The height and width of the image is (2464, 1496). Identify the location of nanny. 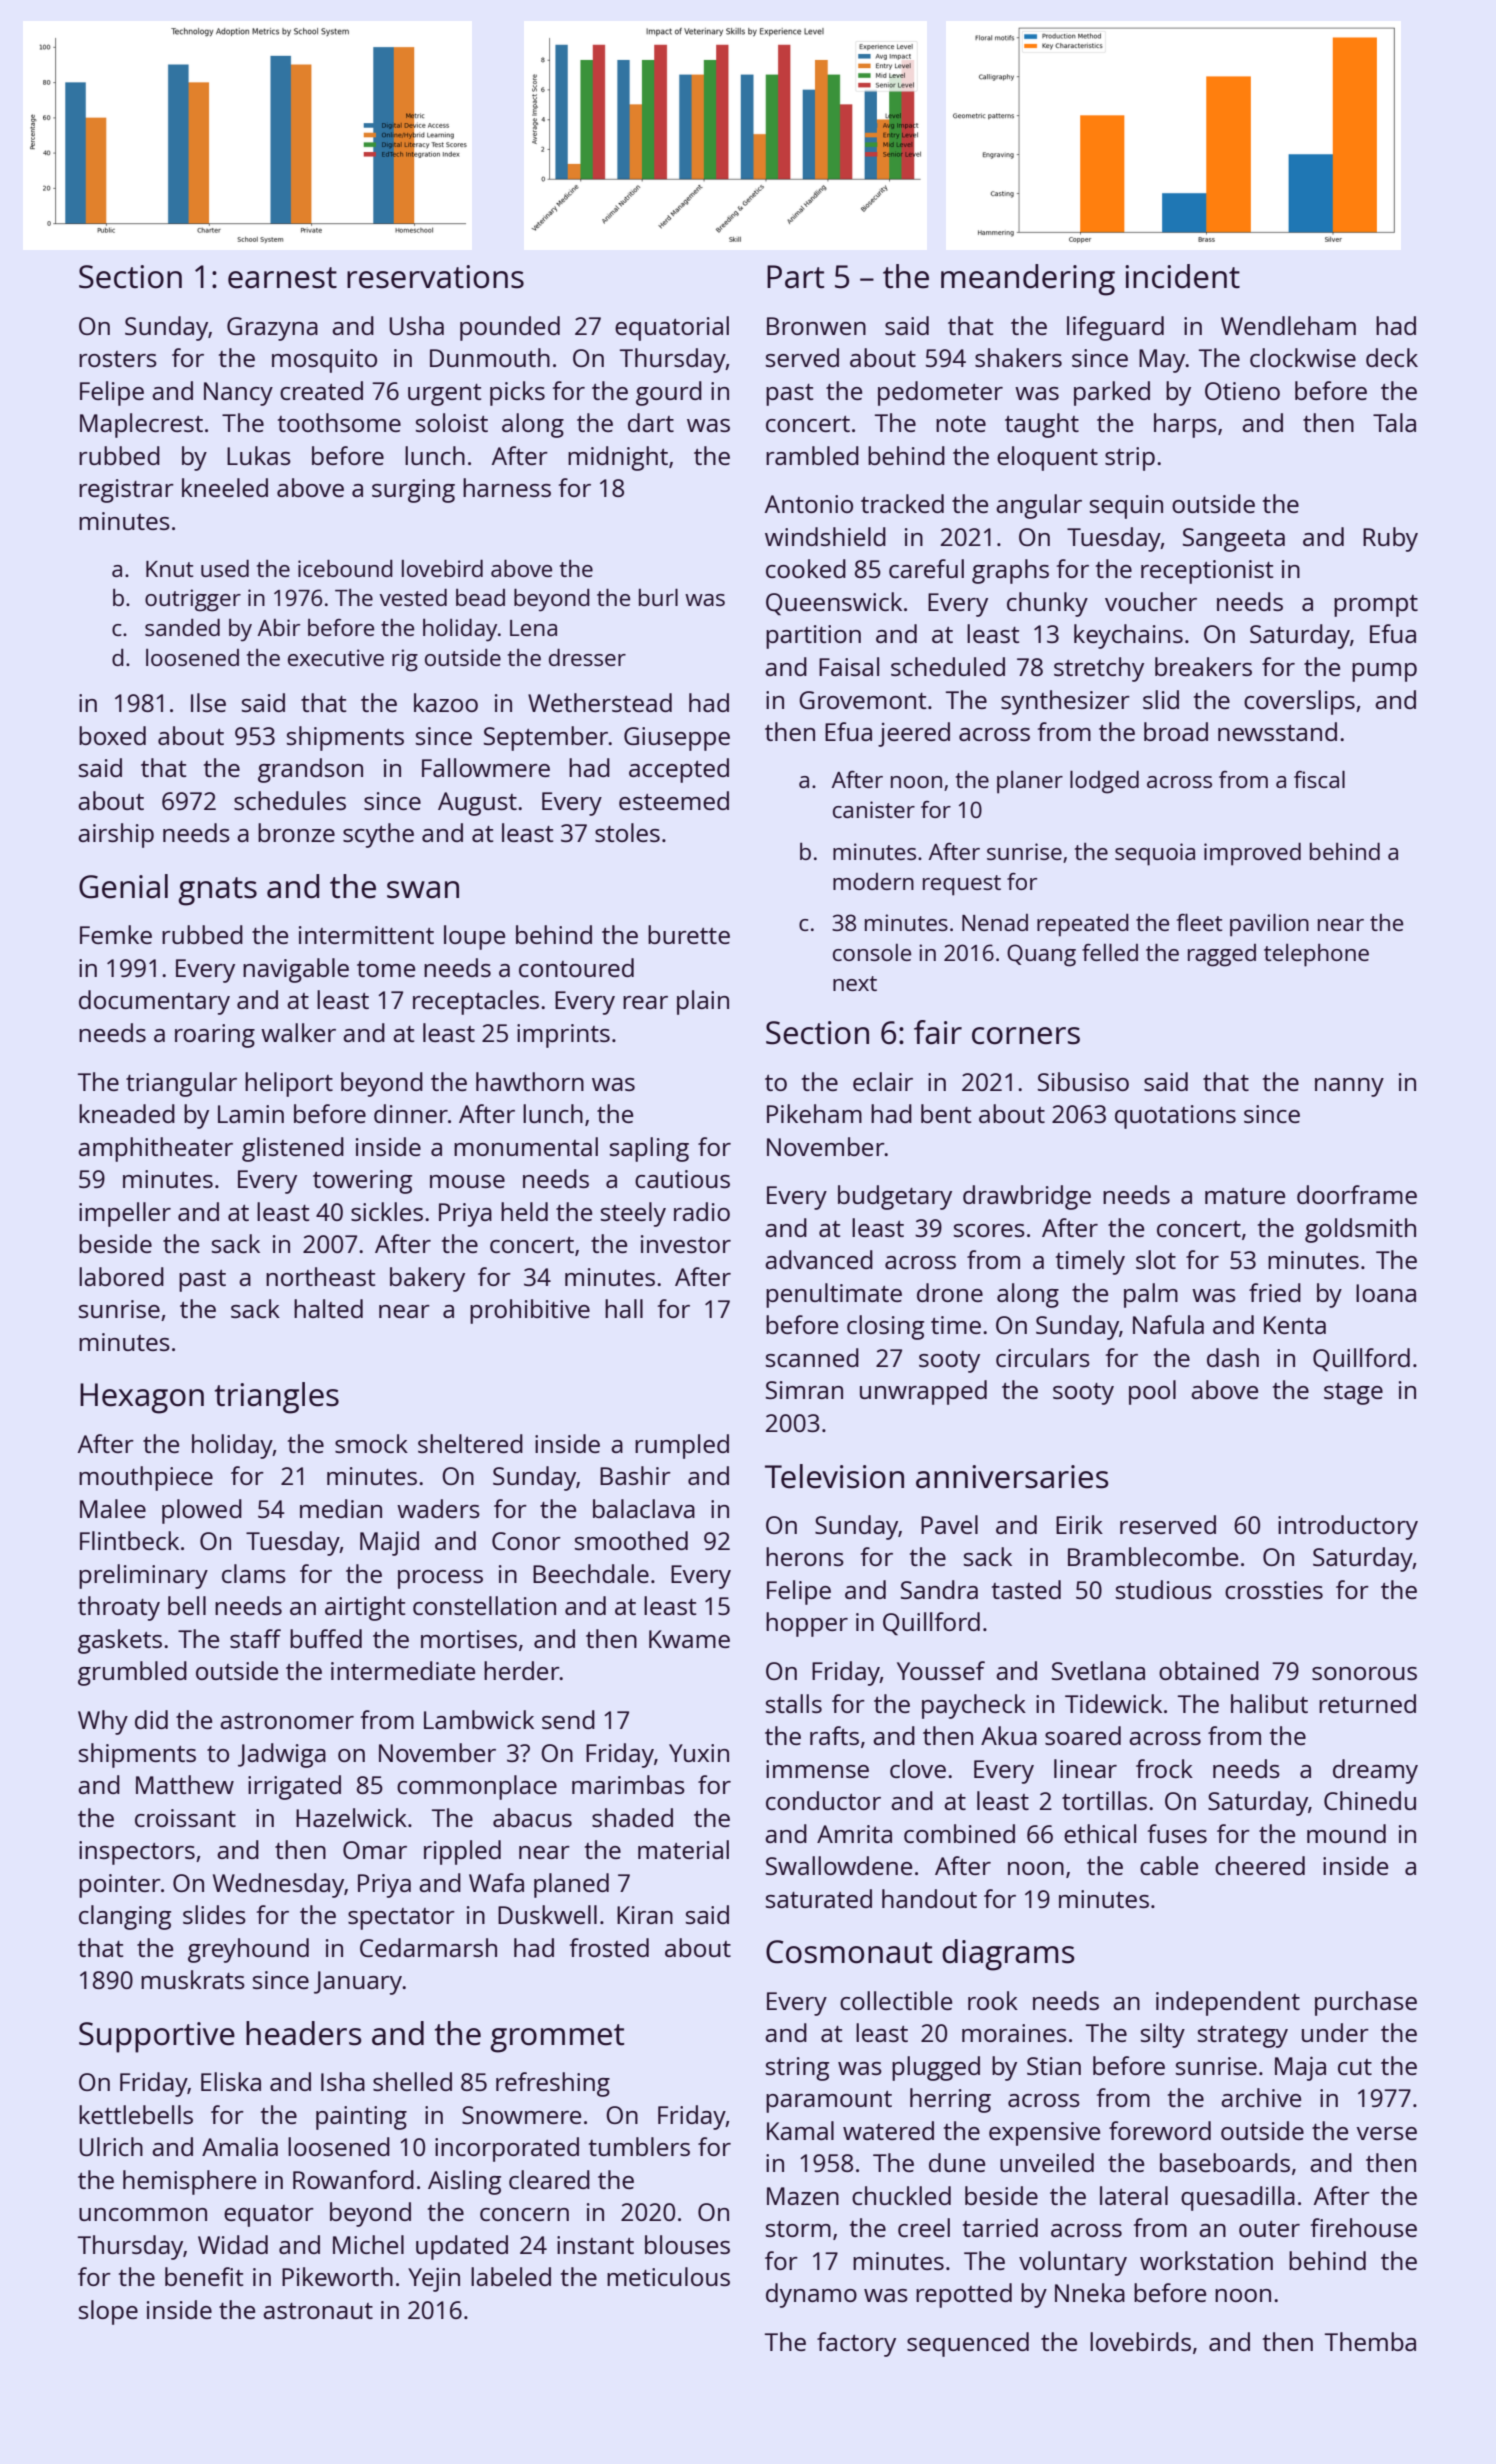
(1349, 1087).
